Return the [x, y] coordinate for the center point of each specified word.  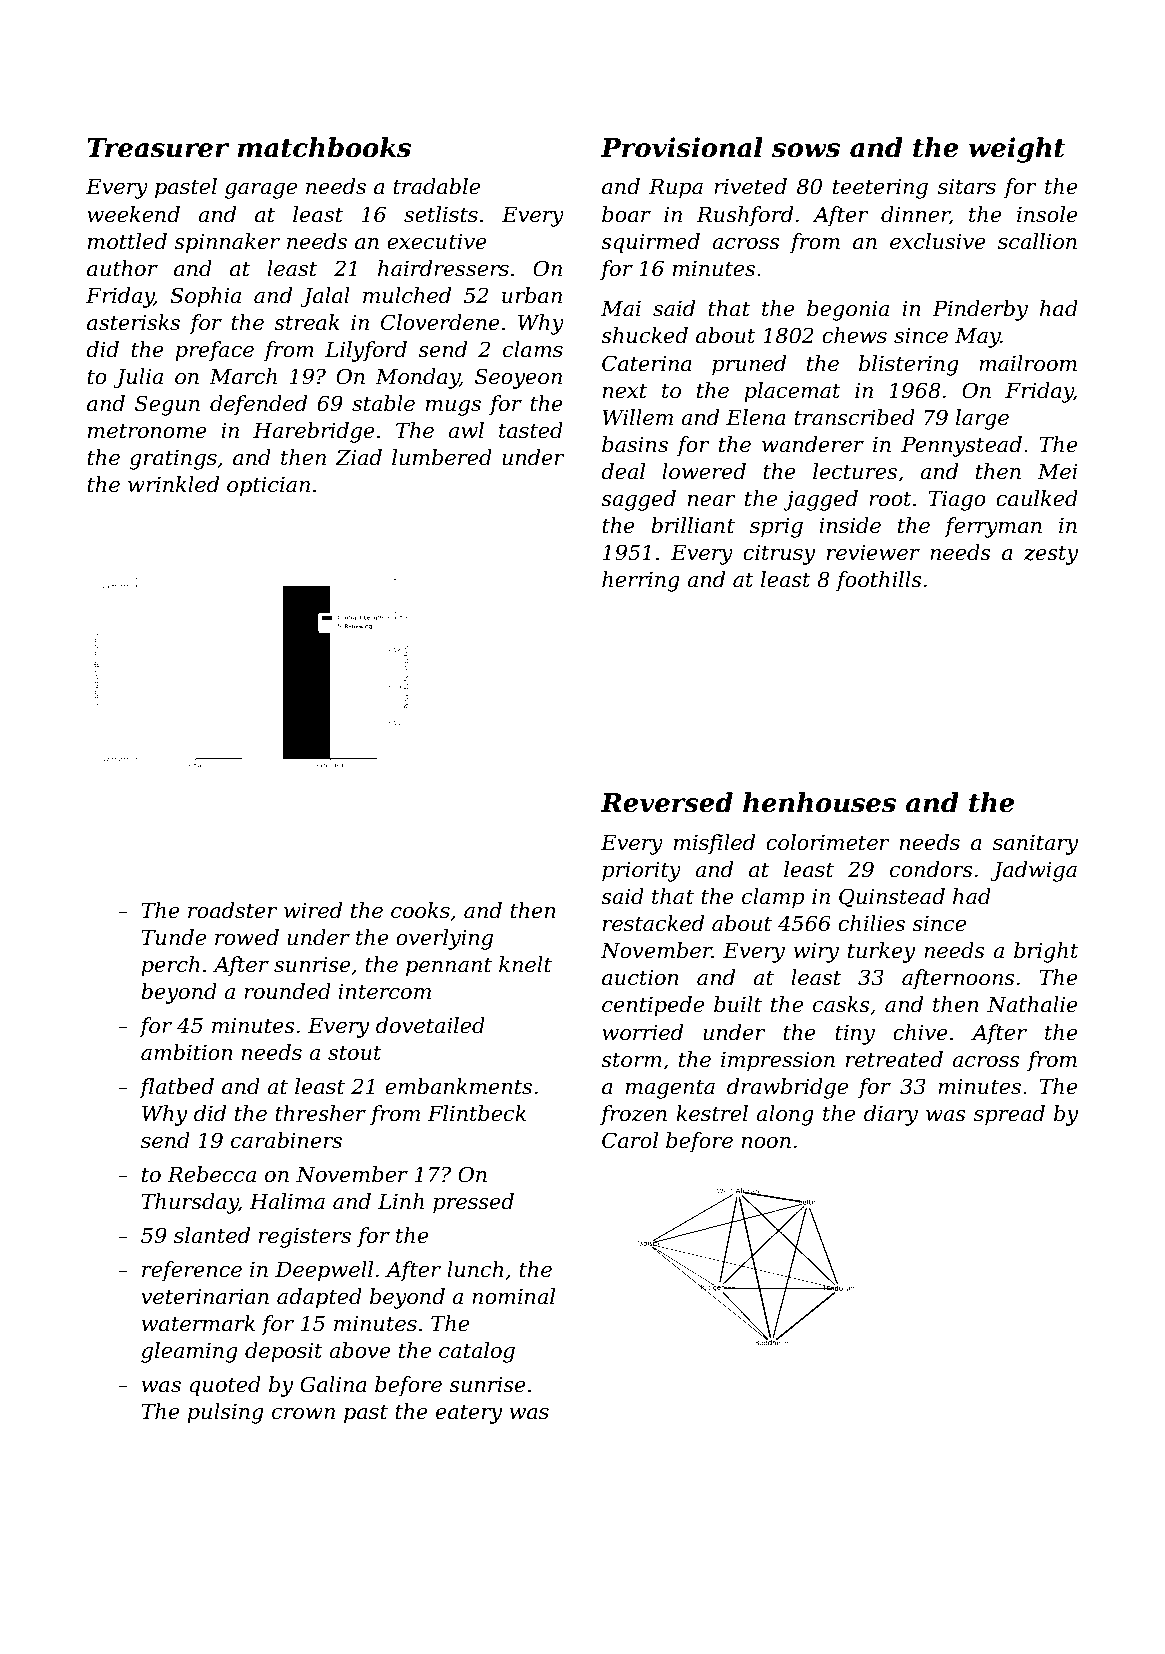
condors [931, 869]
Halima [287, 1201]
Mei [1057, 472]
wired [313, 910]
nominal [513, 1296]
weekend [133, 214]
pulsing [225, 1413]
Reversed [666, 802]
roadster [233, 910]
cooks [420, 910]
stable [383, 403]
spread [1009, 1115]
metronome [147, 431]
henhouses [819, 802]
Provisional [681, 147]
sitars [967, 187]
